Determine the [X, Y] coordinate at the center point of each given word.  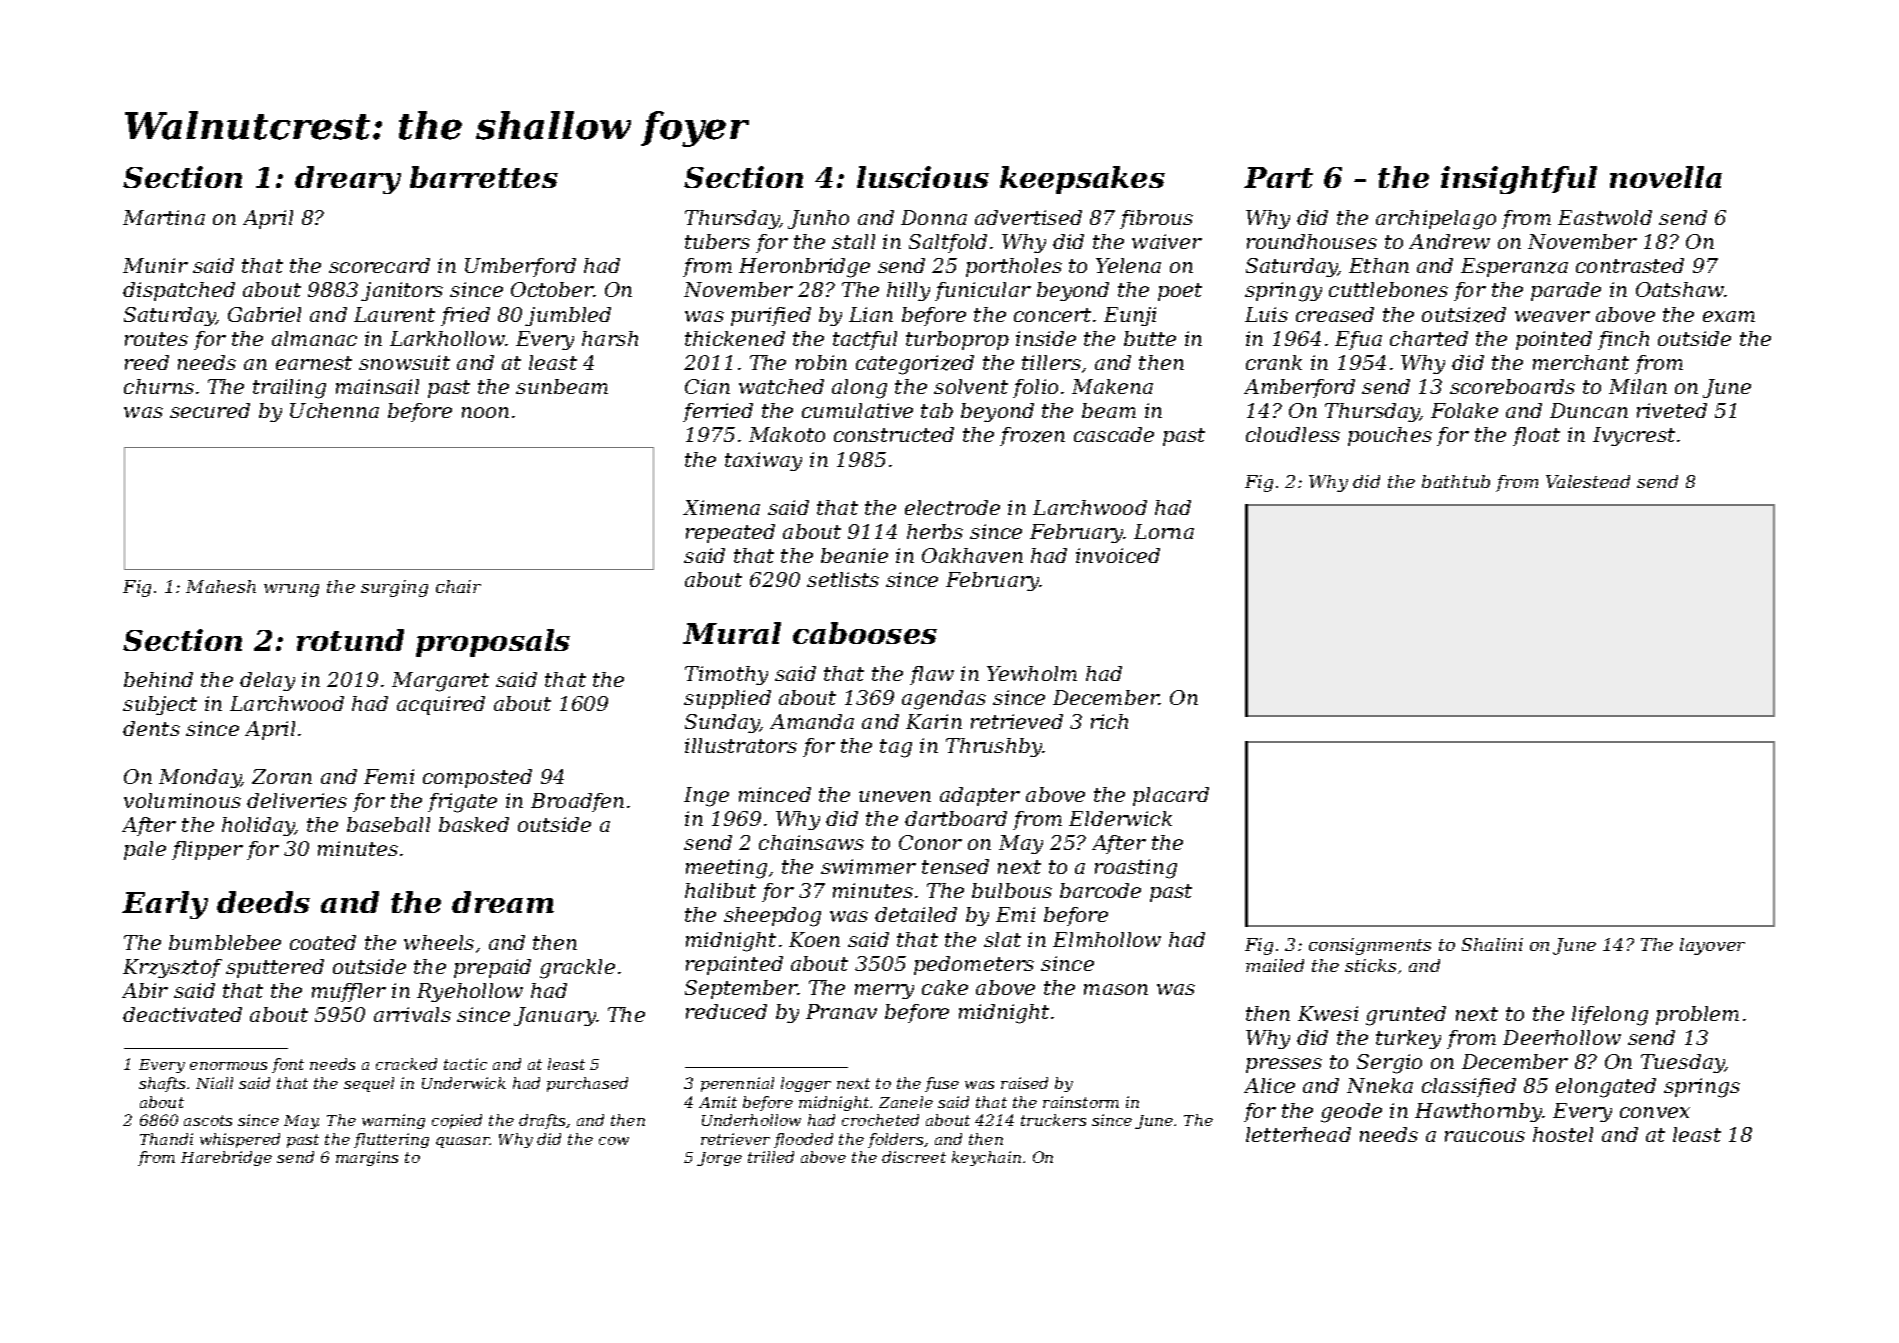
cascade [1114, 434]
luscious [923, 177]
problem [1697, 1015]
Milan [1638, 386]
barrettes [484, 177]
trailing [289, 389]
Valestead [1588, 481]
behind [158, 679]
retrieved [1017, 721]
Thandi [166, 1139]
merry [884, 991]
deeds [263, 902]
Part [1278, 177]
